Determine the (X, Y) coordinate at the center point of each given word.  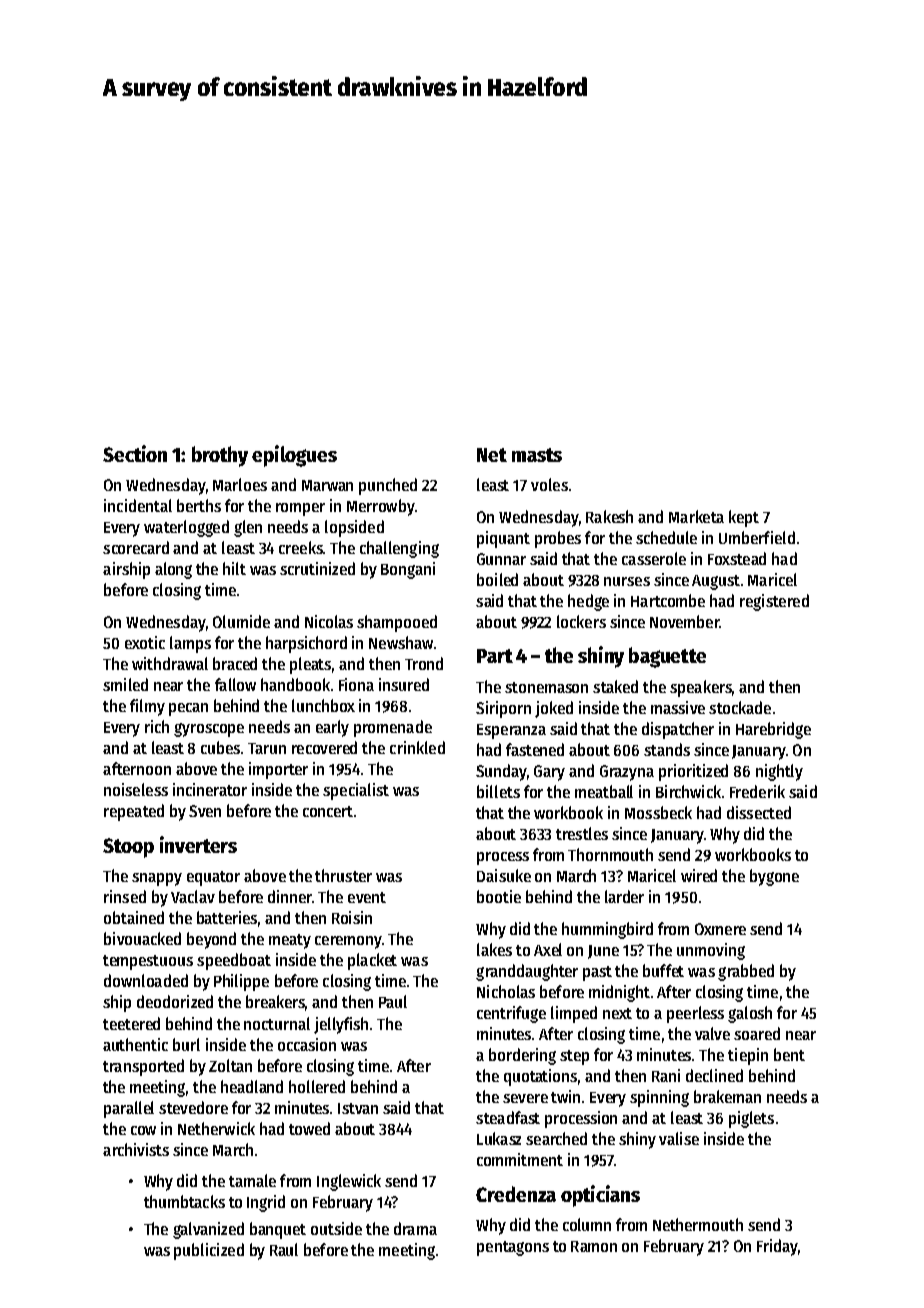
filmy (147, 707)
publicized (209, 1251)
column (587, 1224)
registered (774, 602)
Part (495, 656)
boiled (497, 579)
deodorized (175, 1001)
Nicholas (506, 991)
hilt (234, 568)
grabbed (746, 972)
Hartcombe (668, 600)
